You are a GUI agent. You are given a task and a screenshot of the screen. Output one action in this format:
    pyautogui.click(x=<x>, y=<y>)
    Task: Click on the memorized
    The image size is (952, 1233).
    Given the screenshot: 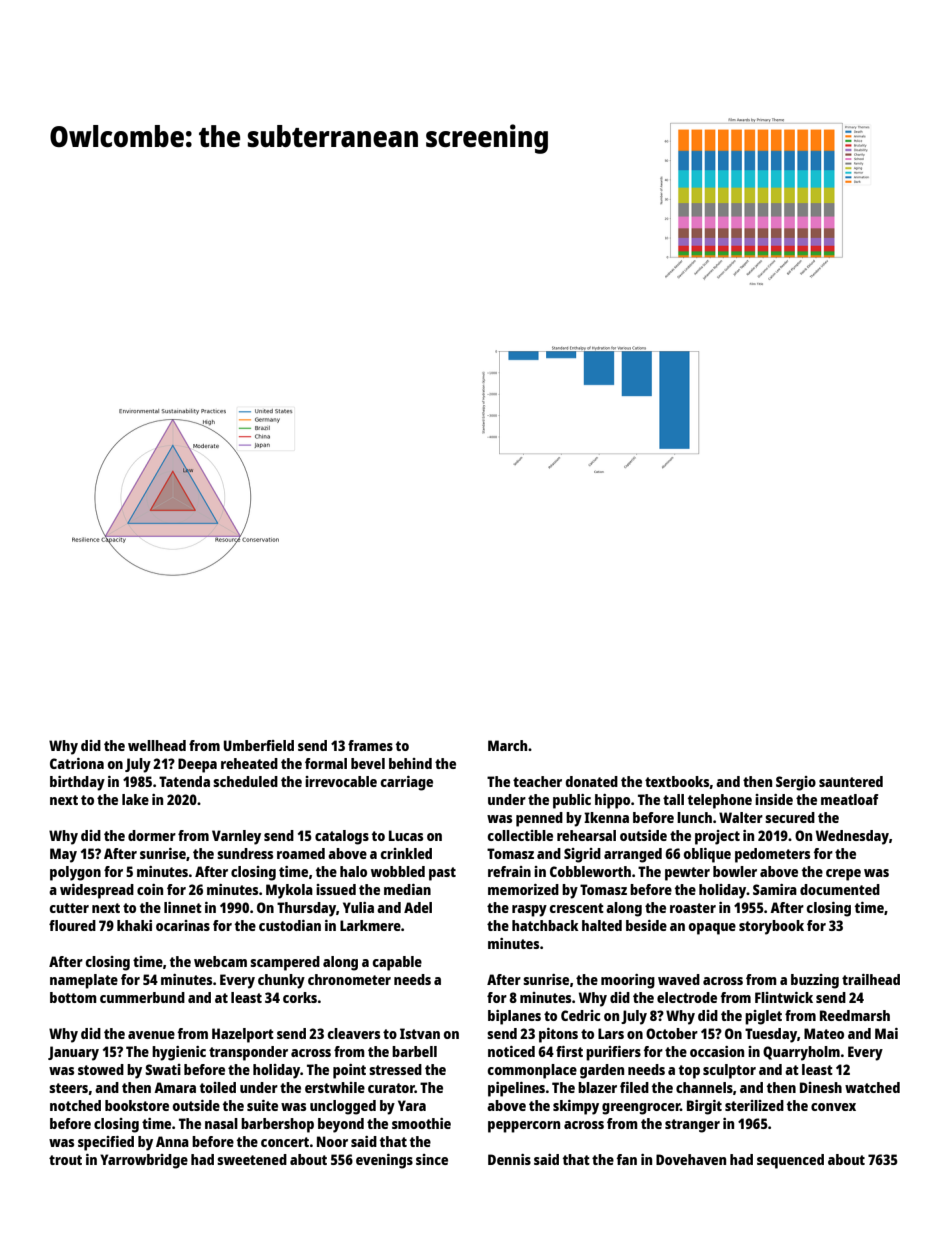 What is the action you would take?
    pyautogui.click(x=523, y=889)
